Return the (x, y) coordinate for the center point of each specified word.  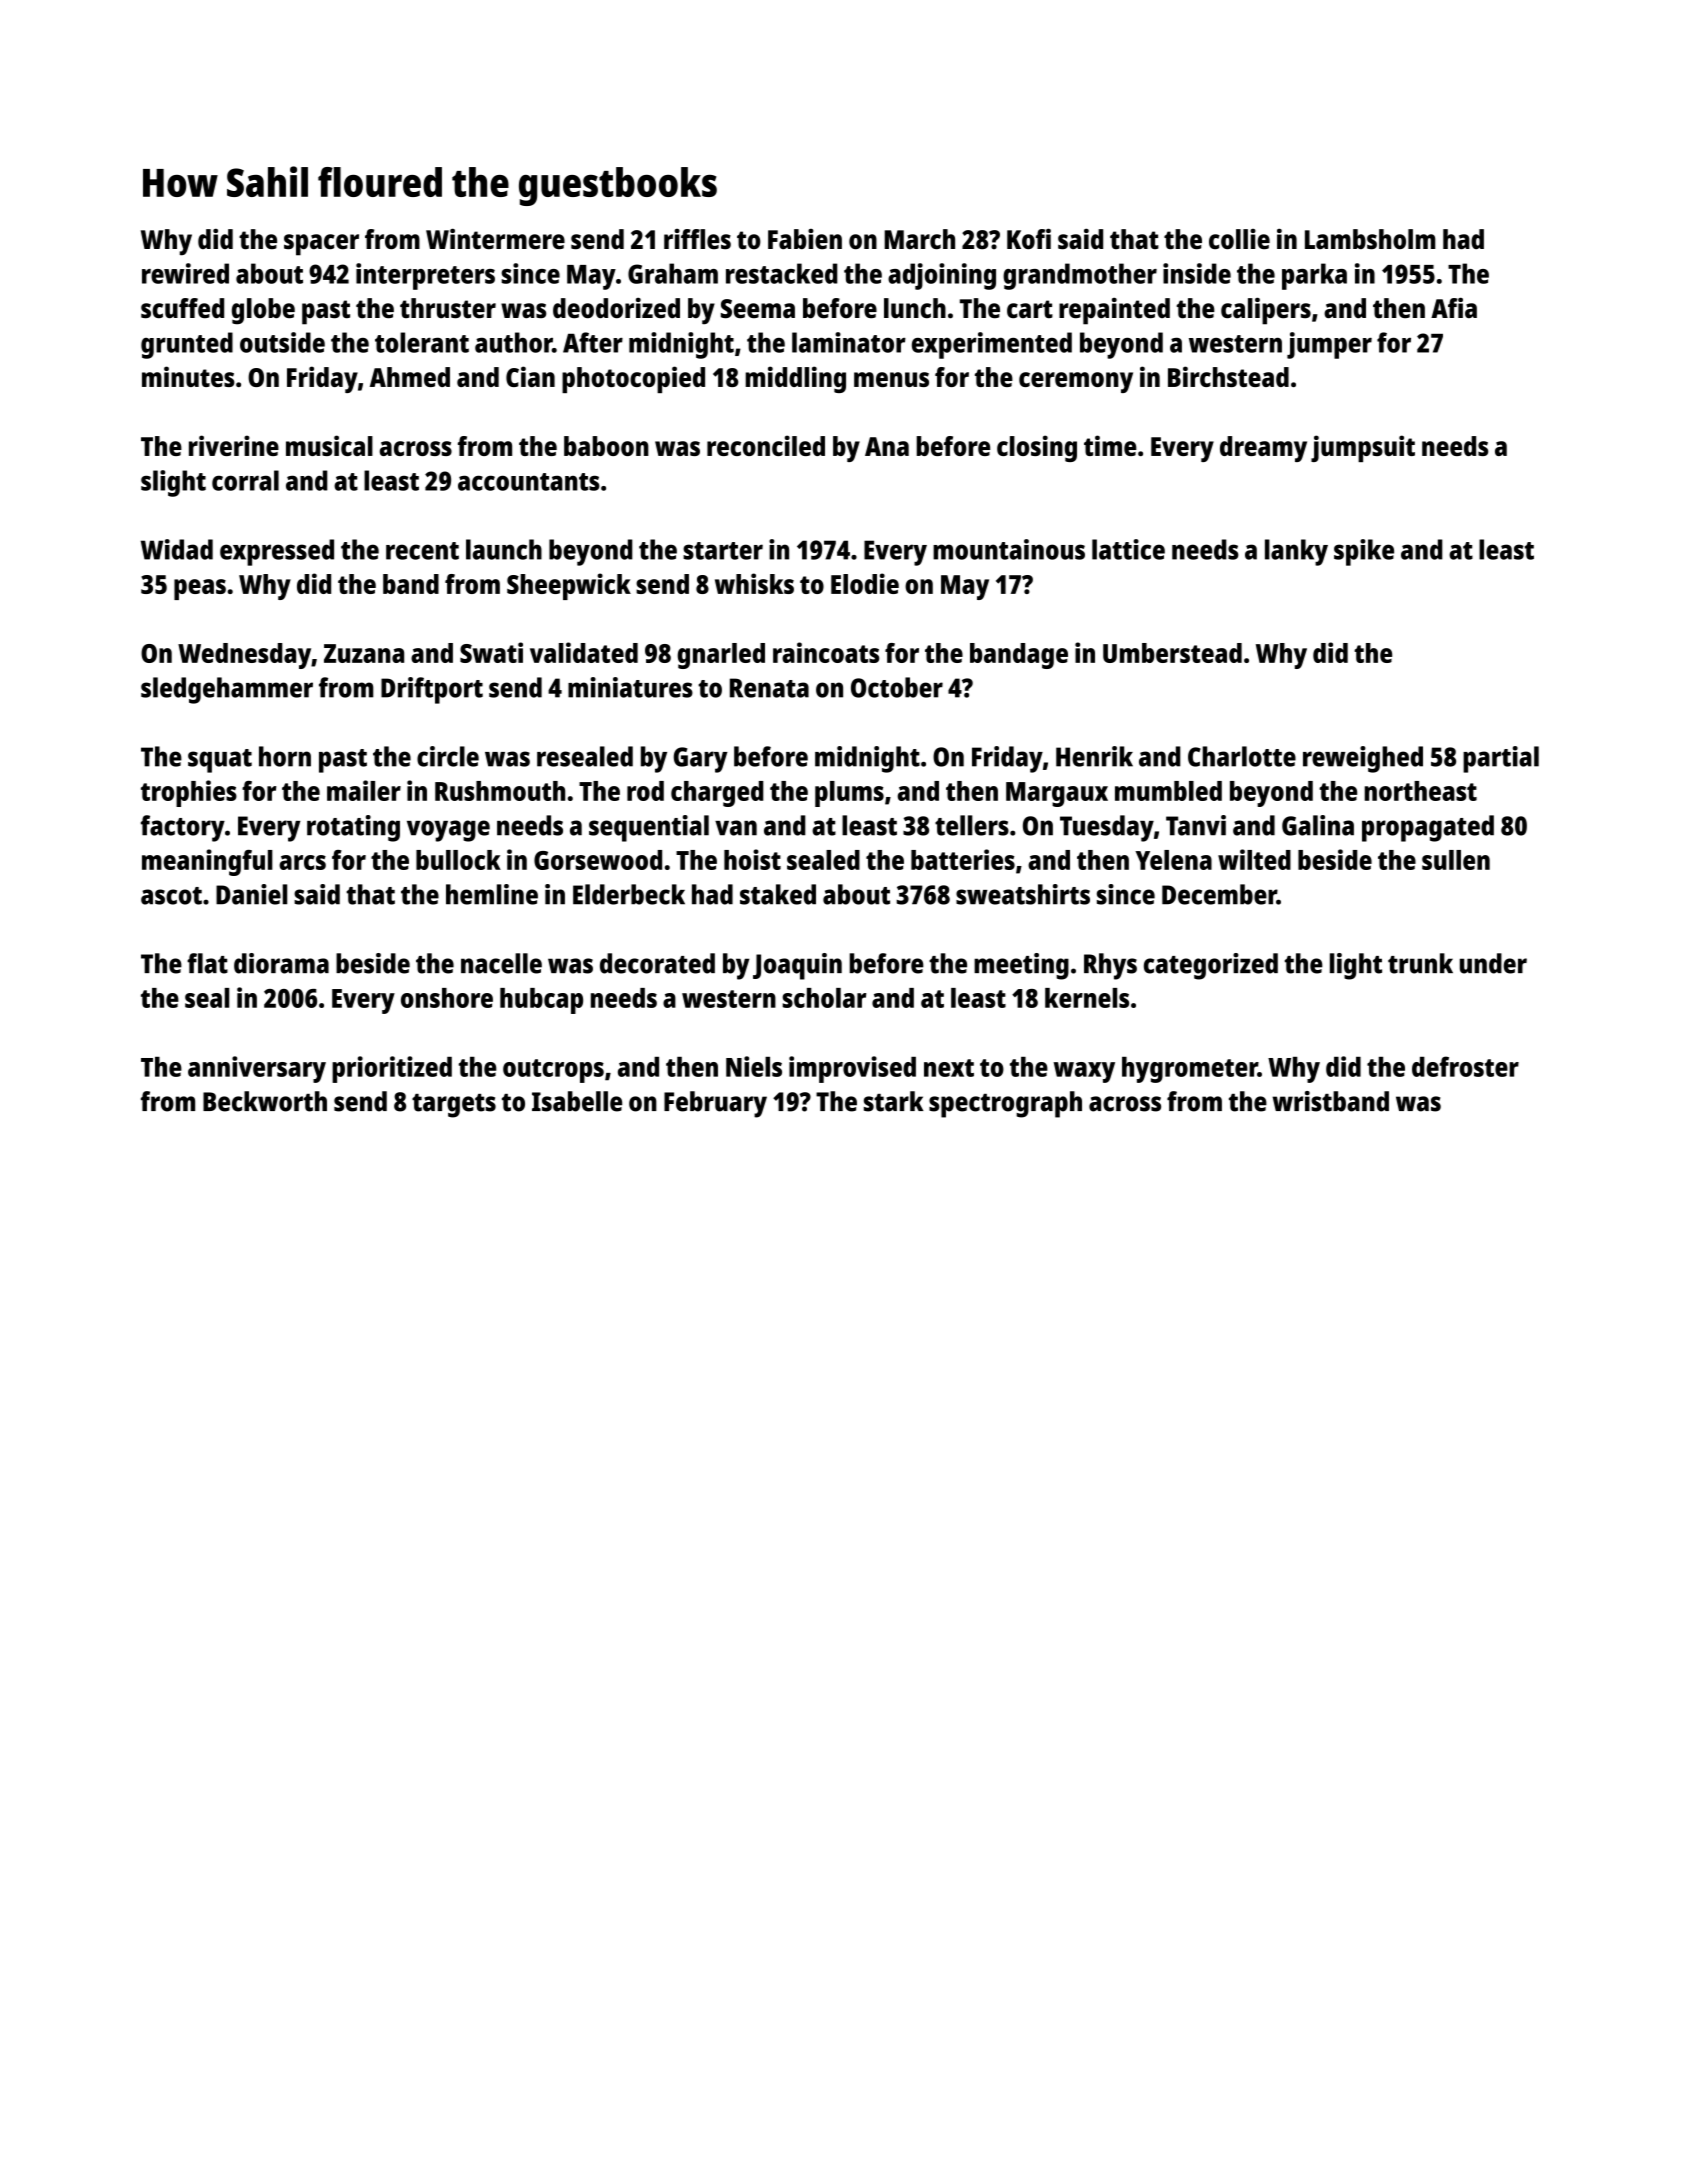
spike (1364, 552)
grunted (187, 345)
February (715, 1104)
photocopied (633, 379)
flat (207, 963)
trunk (1420, 963)
